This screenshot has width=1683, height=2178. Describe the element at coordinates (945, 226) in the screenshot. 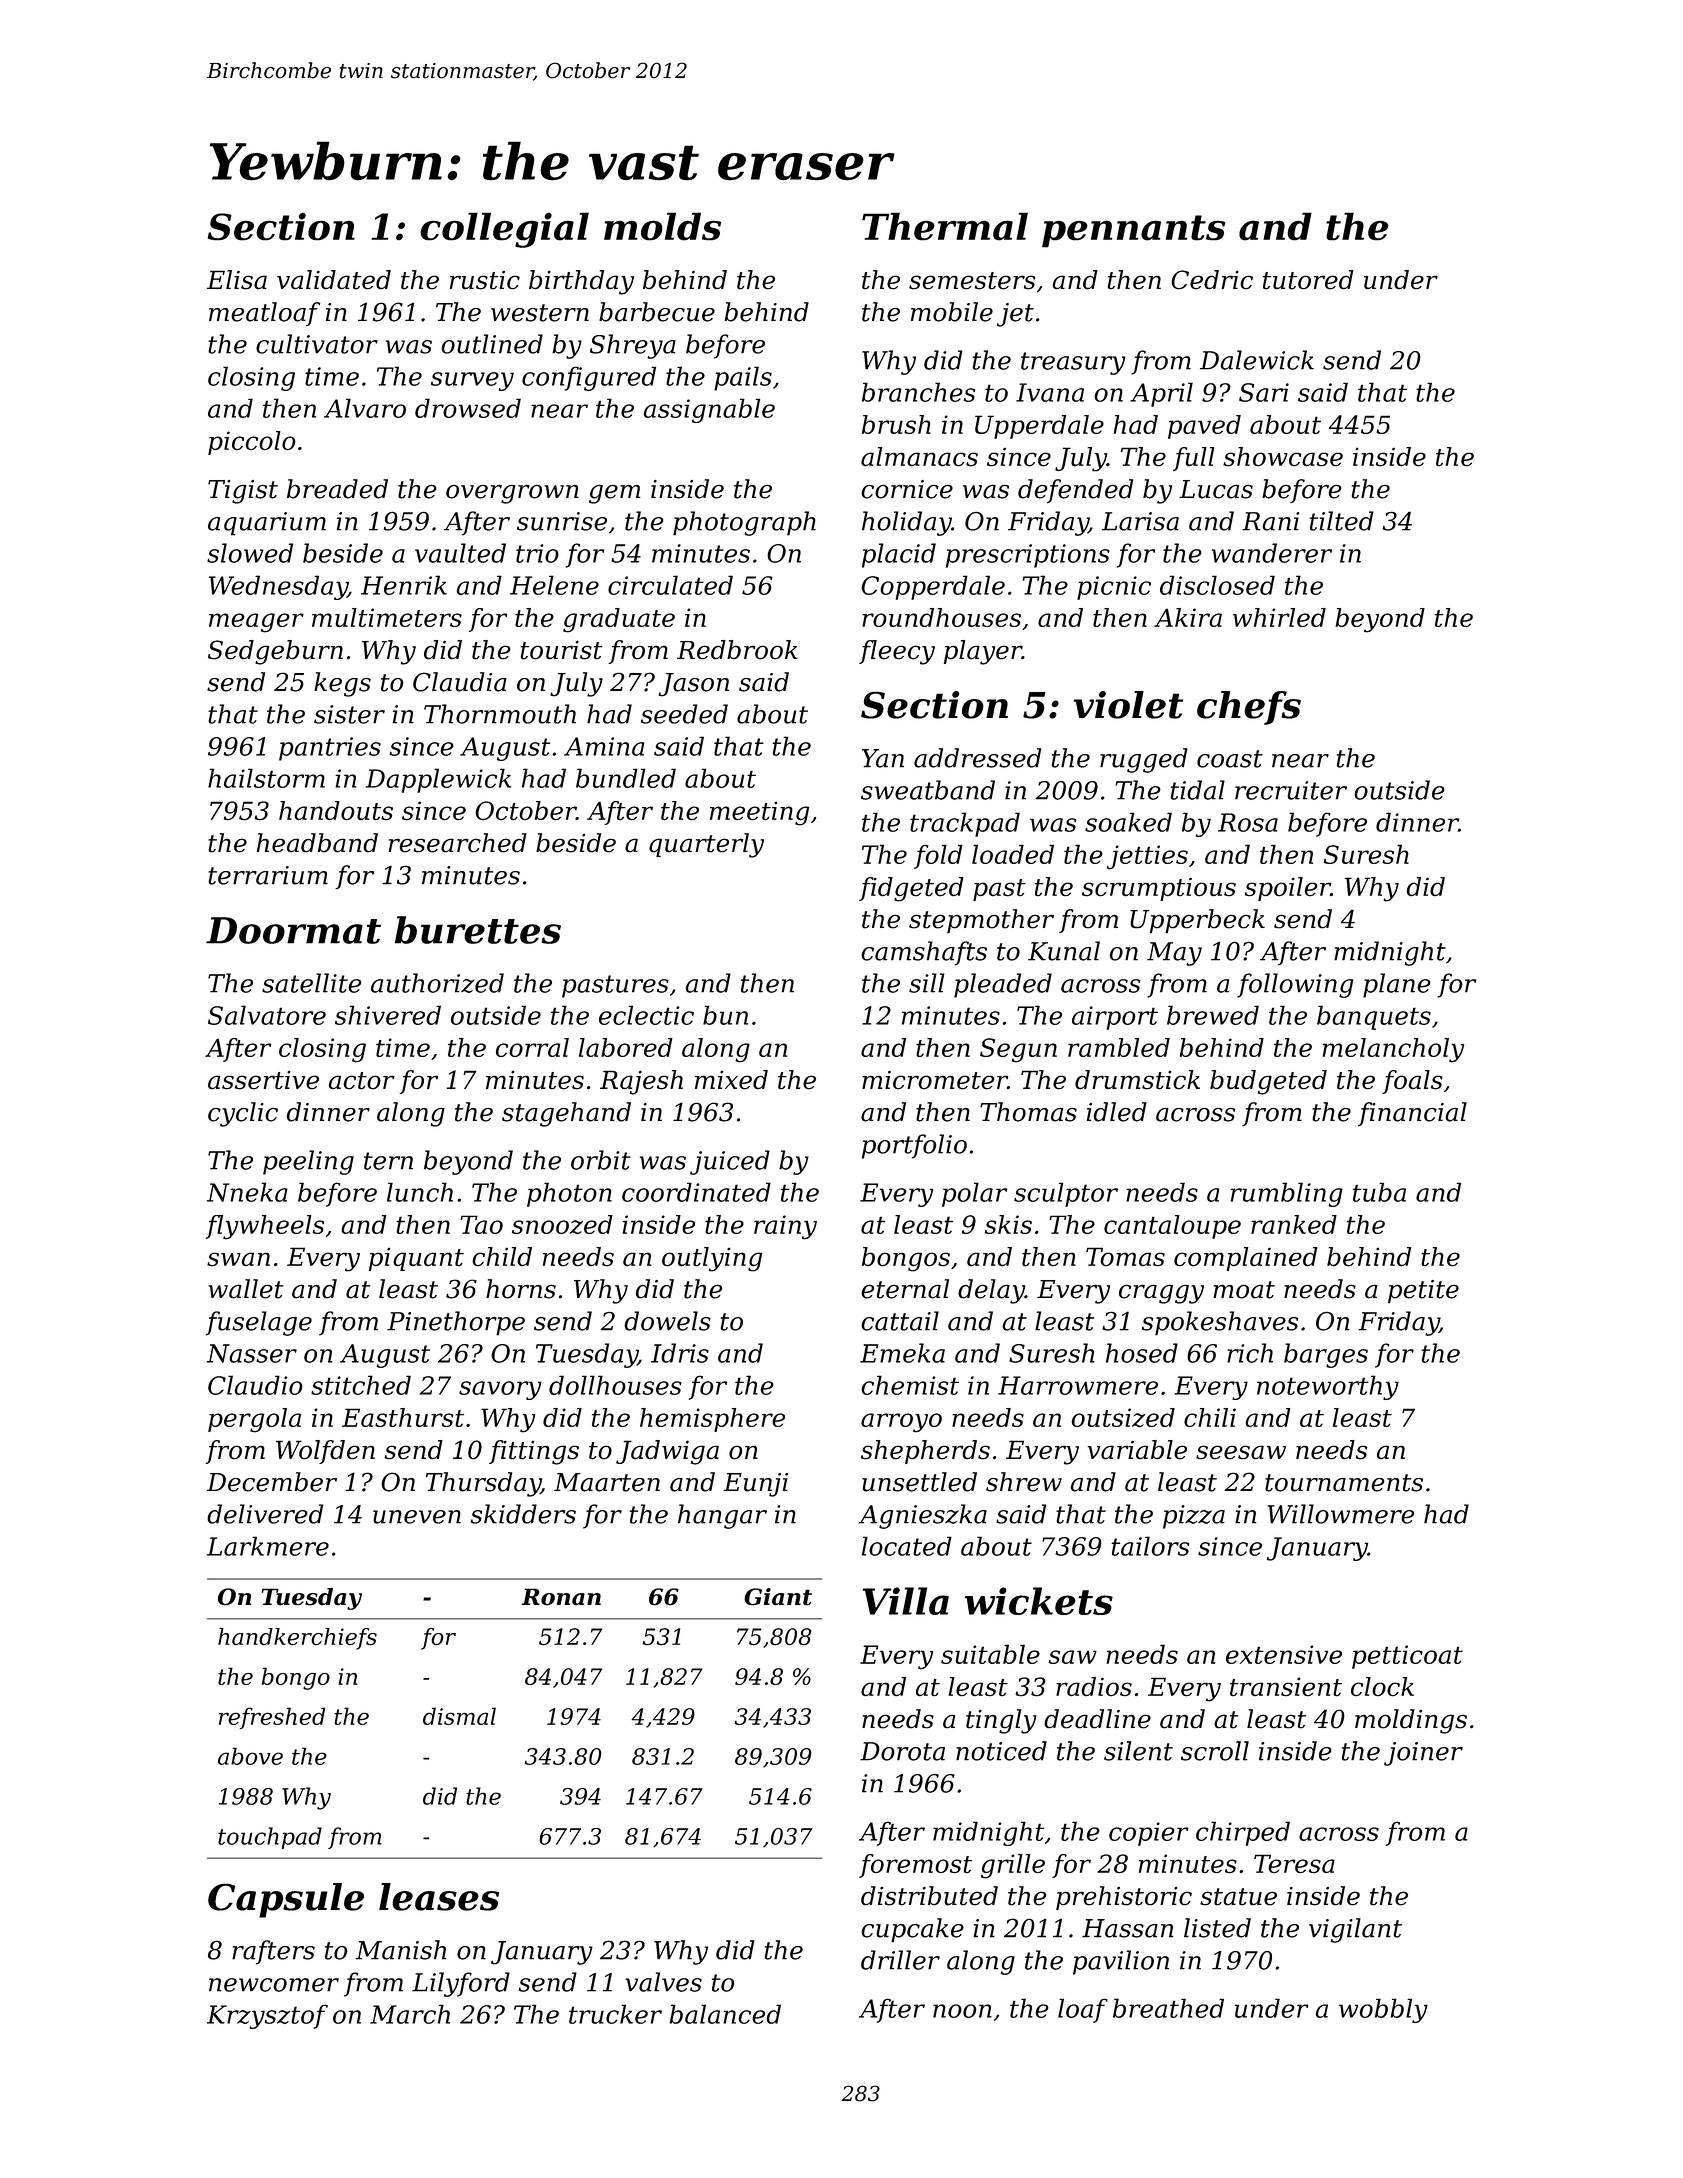

I see `Thermal` at that location.
